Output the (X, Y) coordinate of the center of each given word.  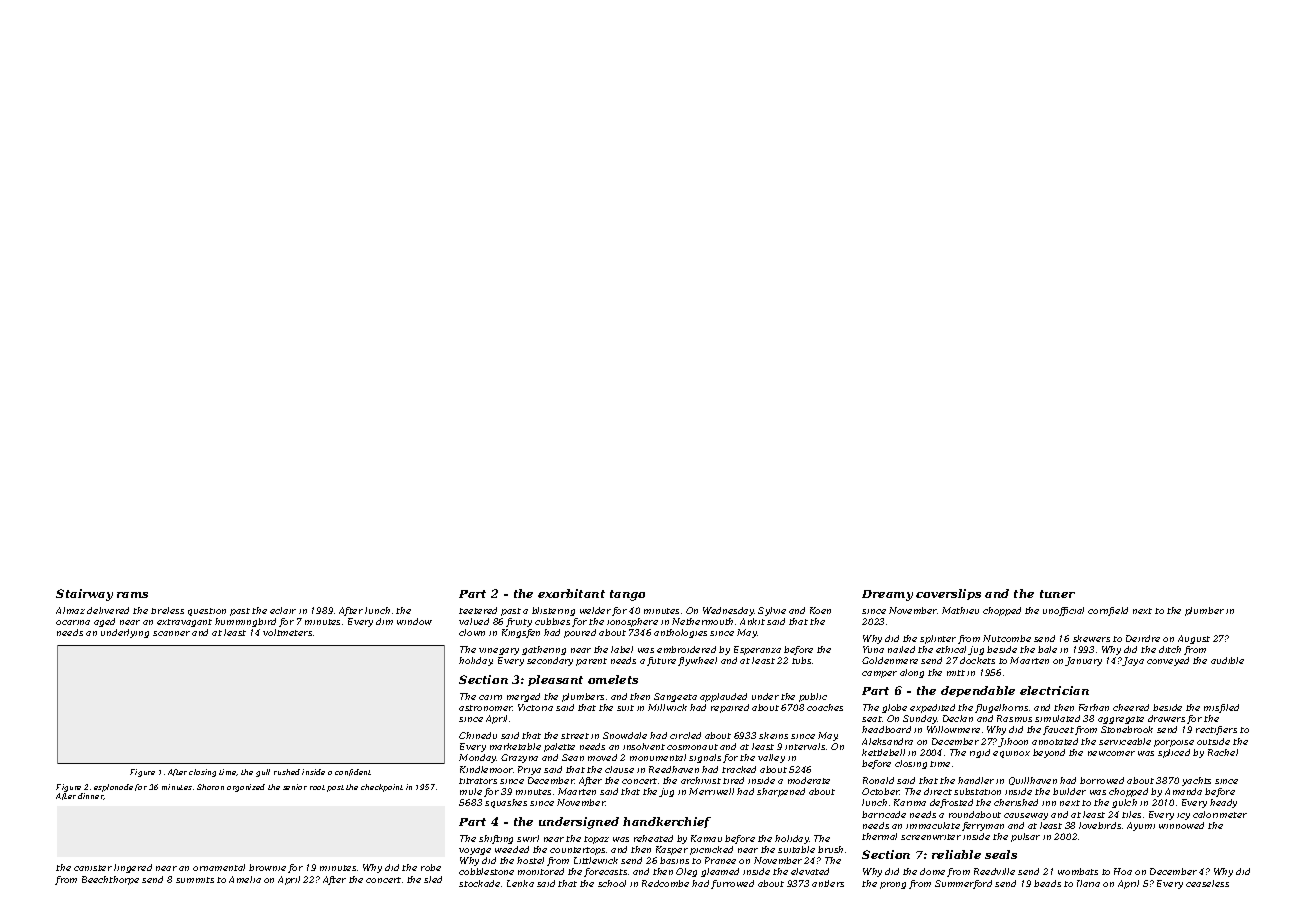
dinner (91, 796)
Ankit (752, 621)
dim (384, 621)
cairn (490, 697)
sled (433, 879)
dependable (978, 691)
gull (263, 773)
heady (1223, 803)
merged (523, 697)
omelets (613, 679)
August (1194, 639)
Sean (573, 757)
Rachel (1223, 752)
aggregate (1121, 720)
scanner (171, 633)
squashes (506, 803)
